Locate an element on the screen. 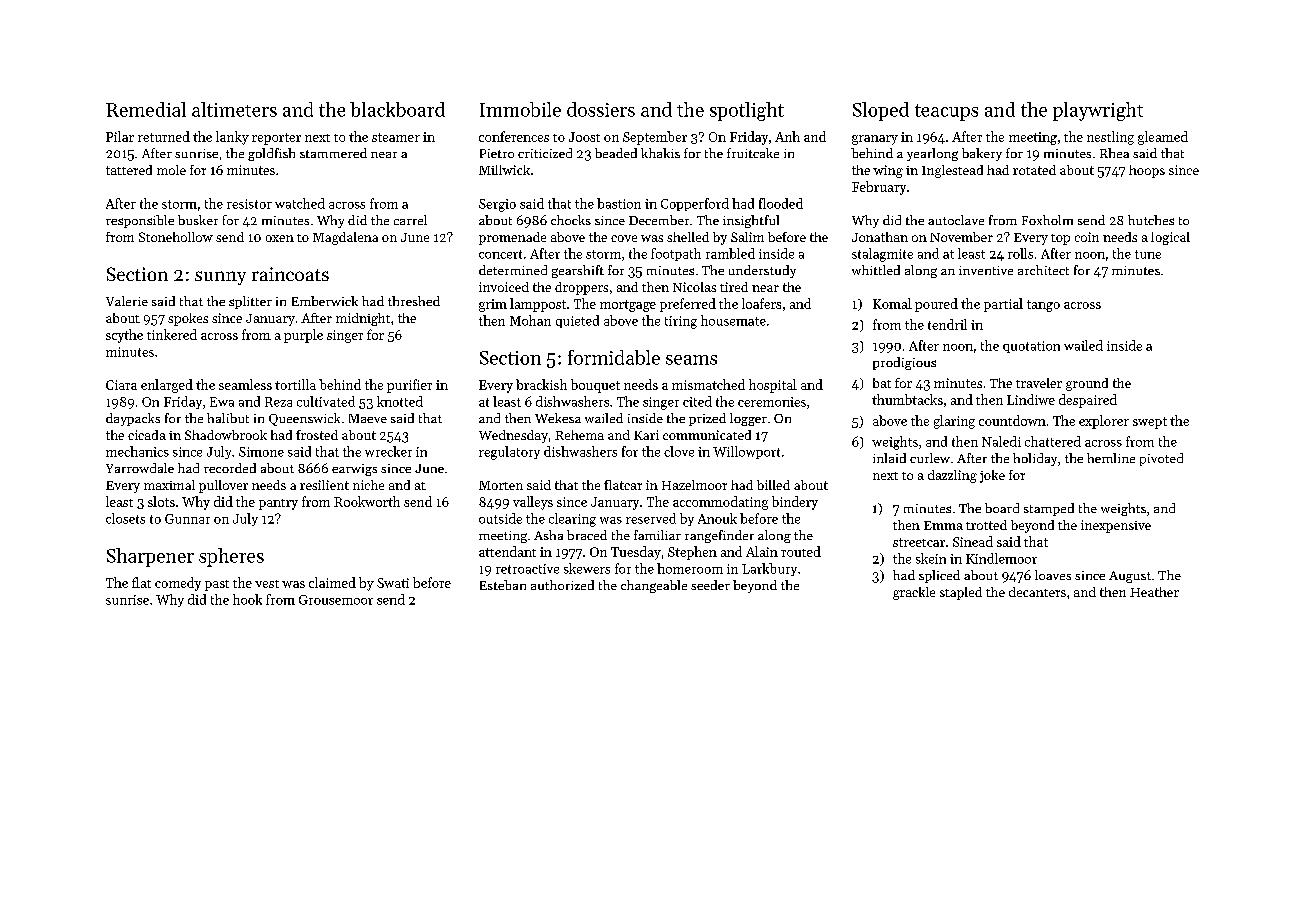  prodigious is located at coordinates (904, 363).
